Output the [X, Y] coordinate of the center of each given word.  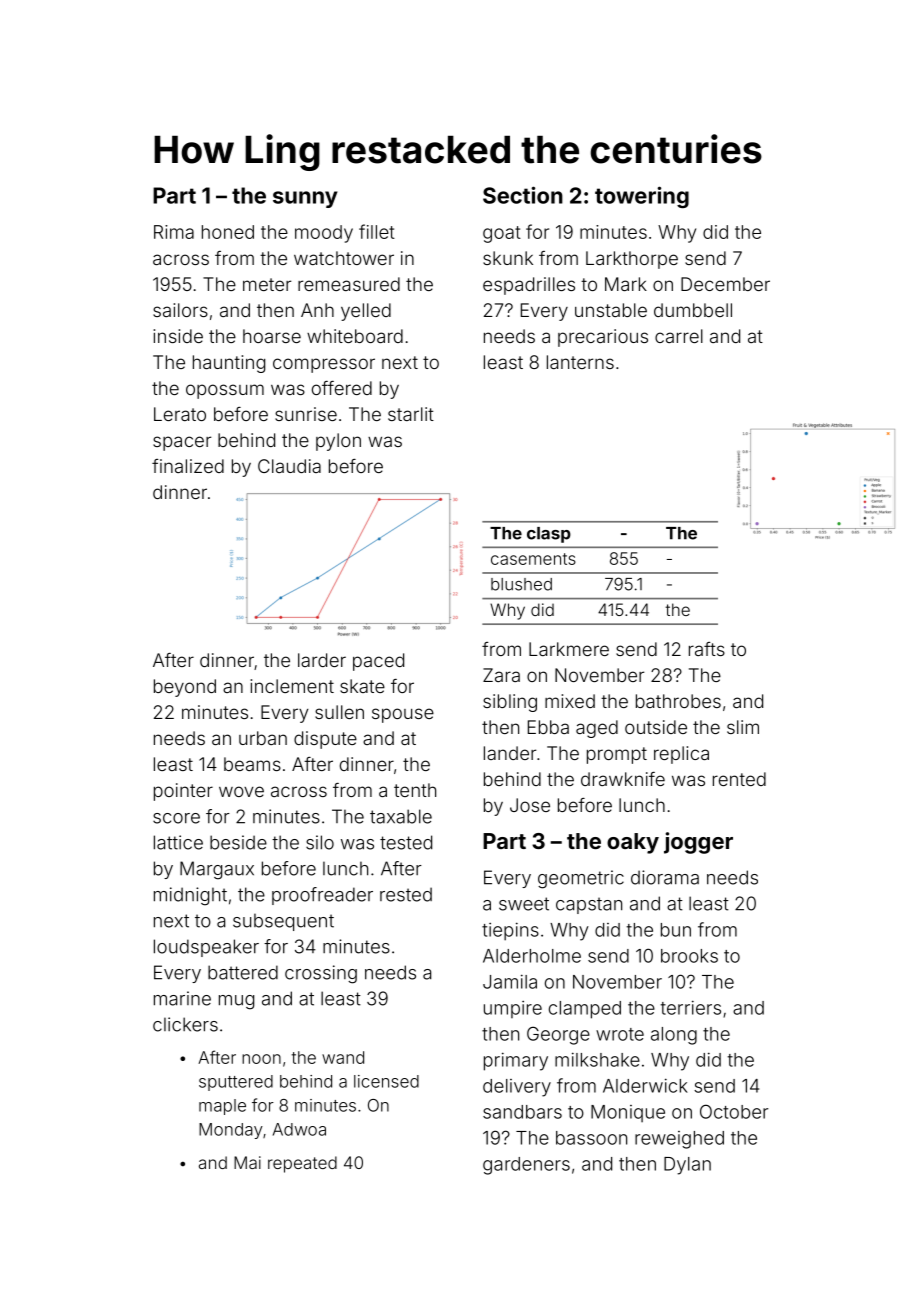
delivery [517, 1088]
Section [523, 195]
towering [642, 197]
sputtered [236, 1083]
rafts [707, 649]
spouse [403, 715]
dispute [325, 740]
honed [228, 232]
